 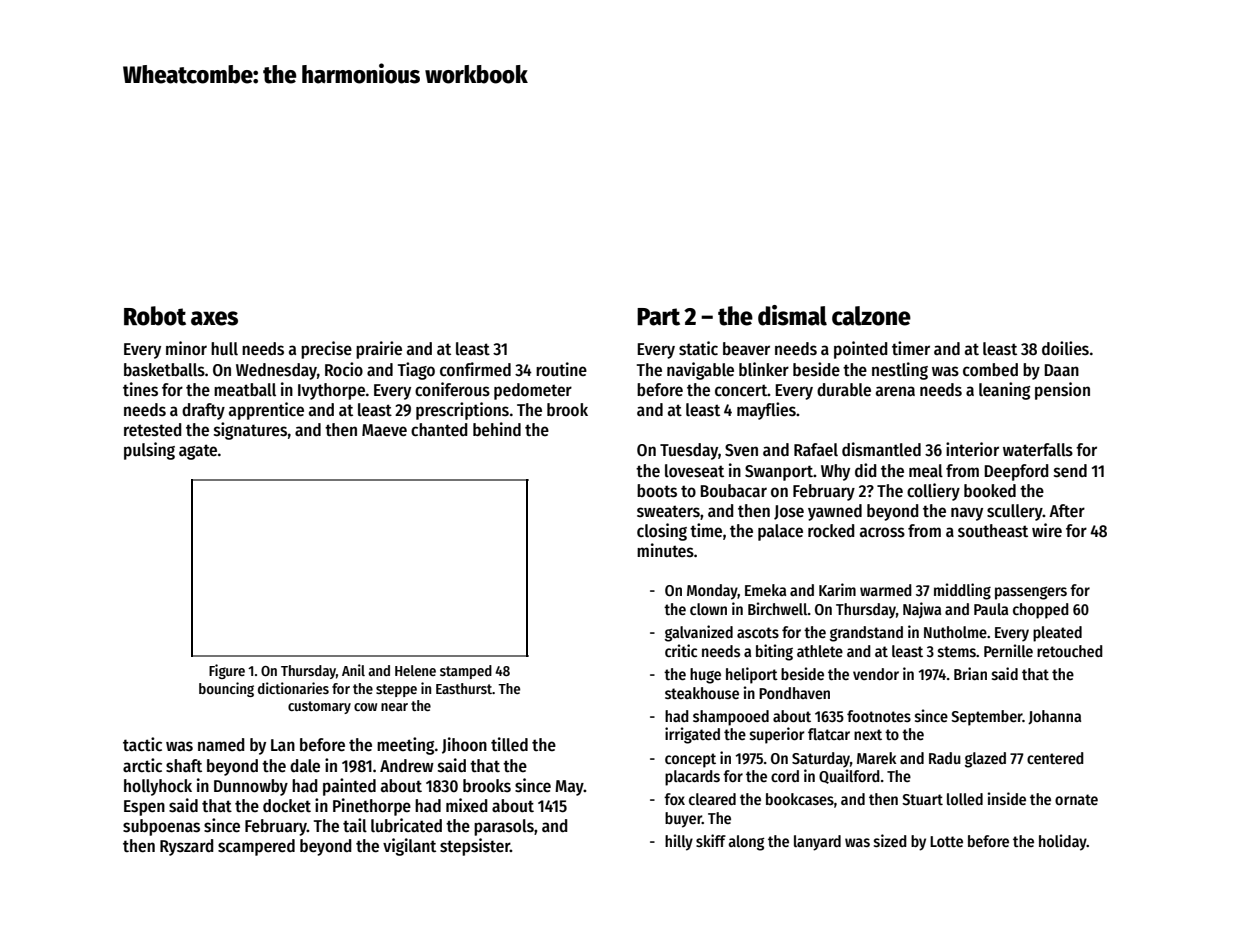 I want to click on Robot, so click(x=155, y=316).
